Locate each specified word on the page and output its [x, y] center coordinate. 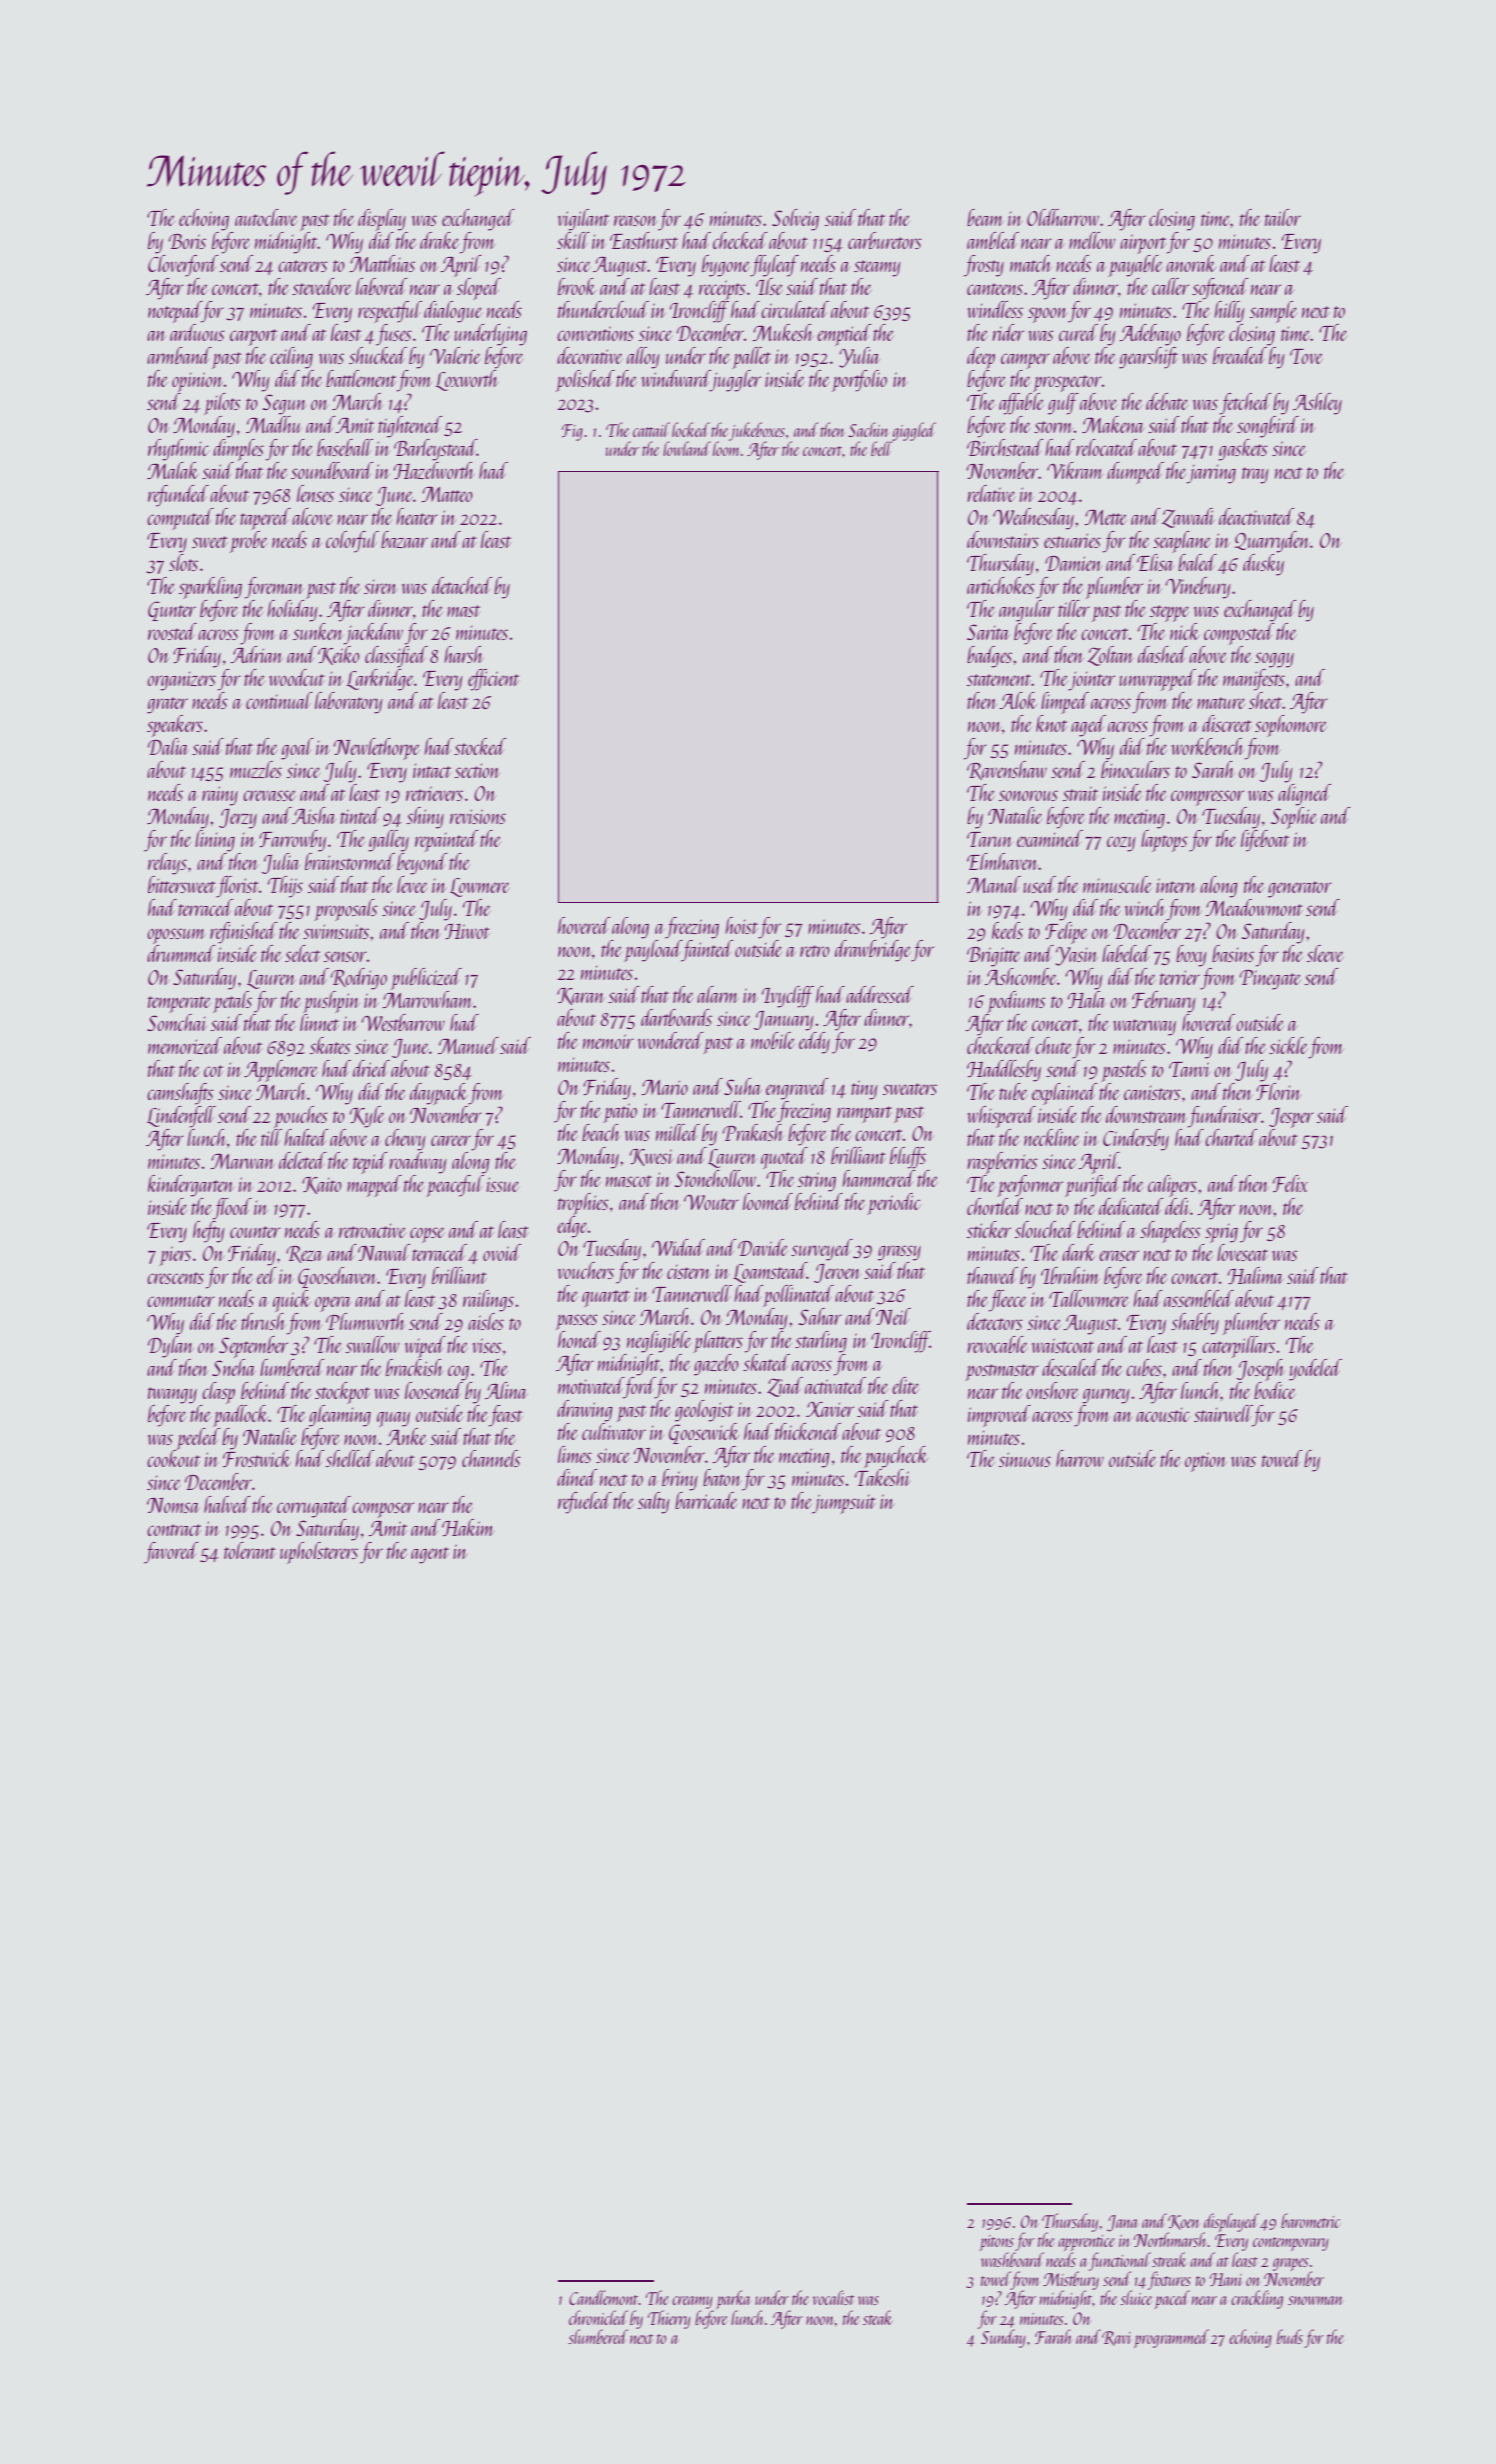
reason [635, 220]
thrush [263, 1321]
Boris [187, 241]
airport [1143, 244]
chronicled [598, 2317]
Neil [893, 1316]
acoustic [1163, 1415]
